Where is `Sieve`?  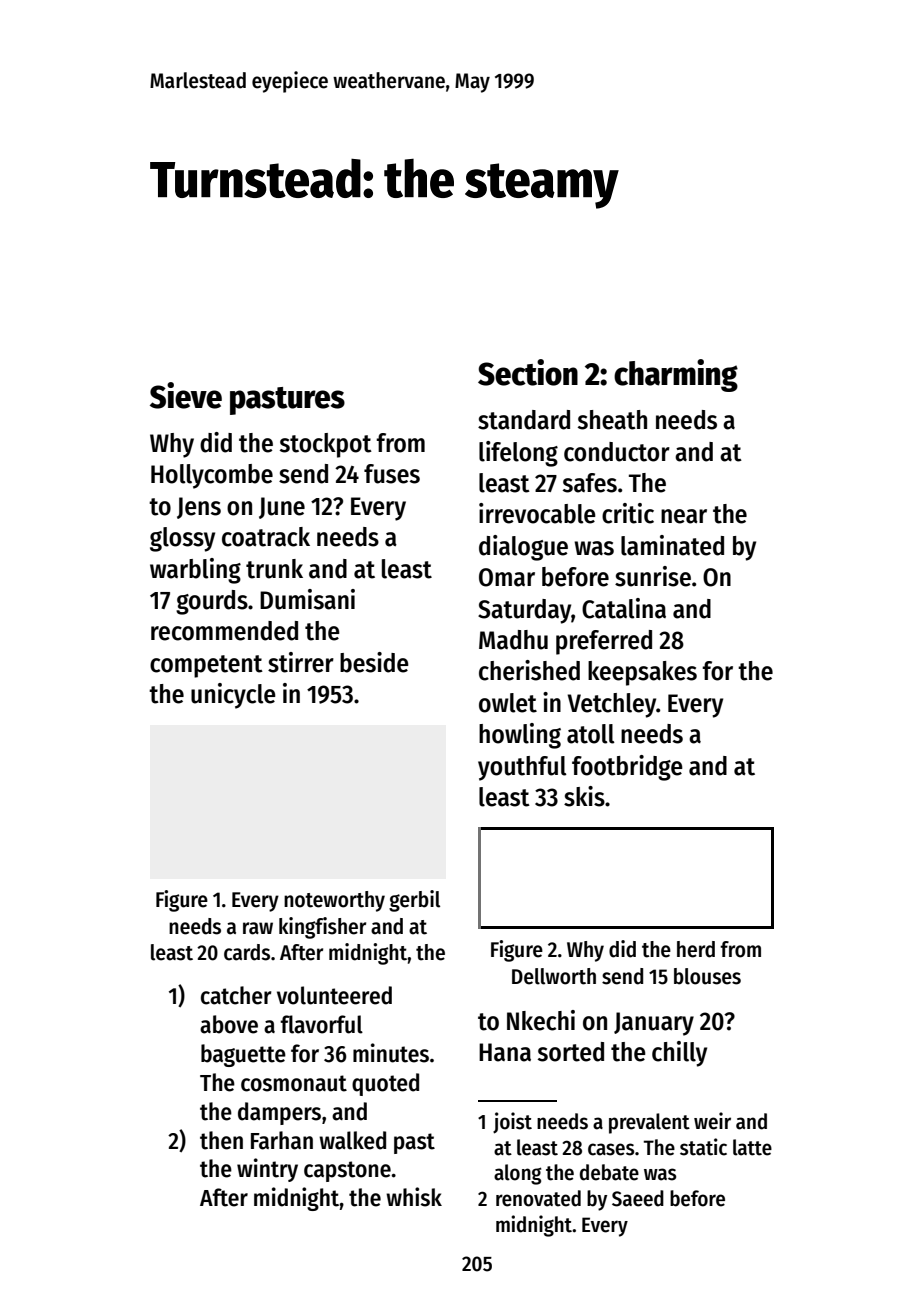
Sieve is located at coordinates (186, 395).
